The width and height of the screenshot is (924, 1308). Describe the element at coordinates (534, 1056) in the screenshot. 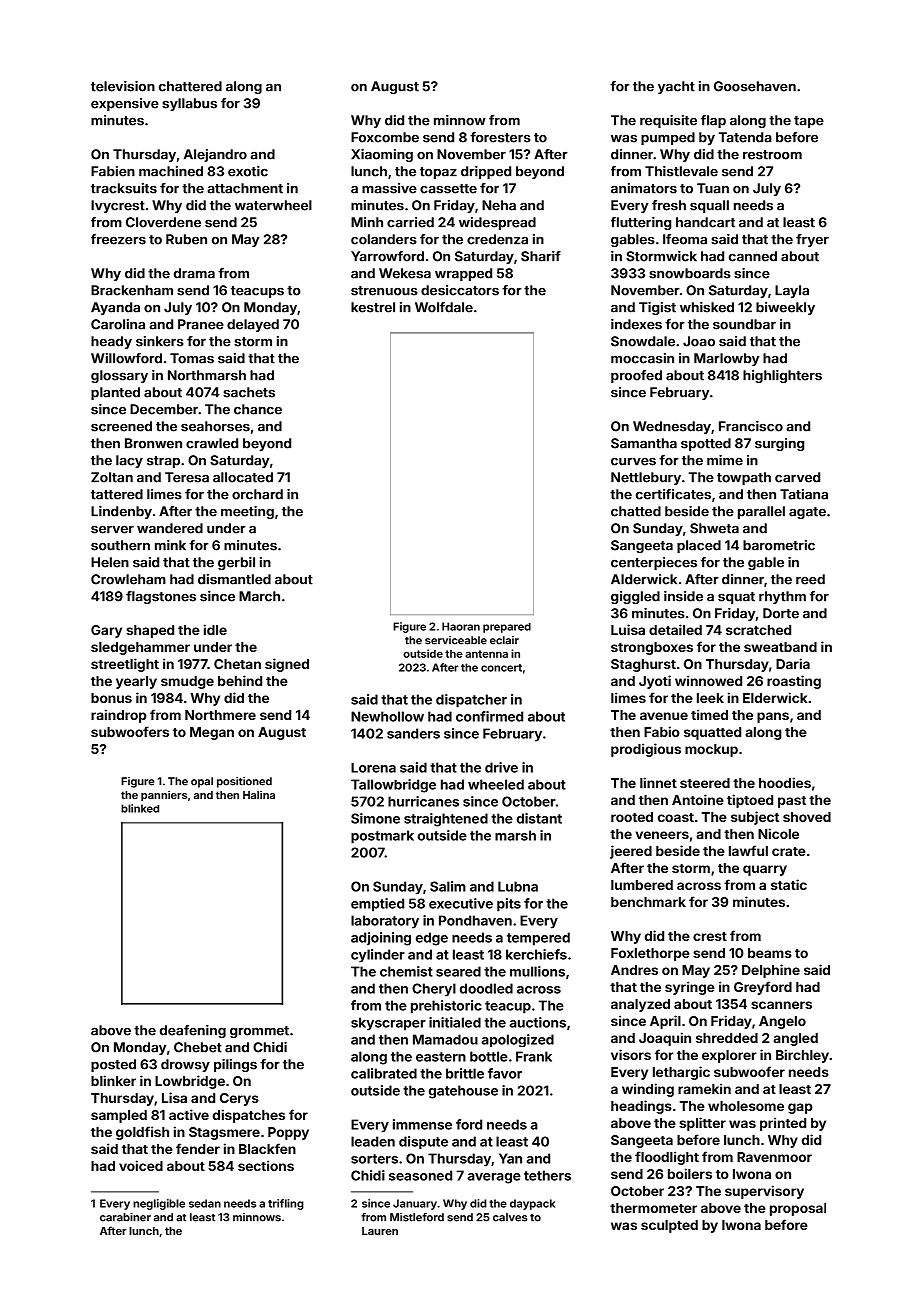

I see `Frank` at that location.
